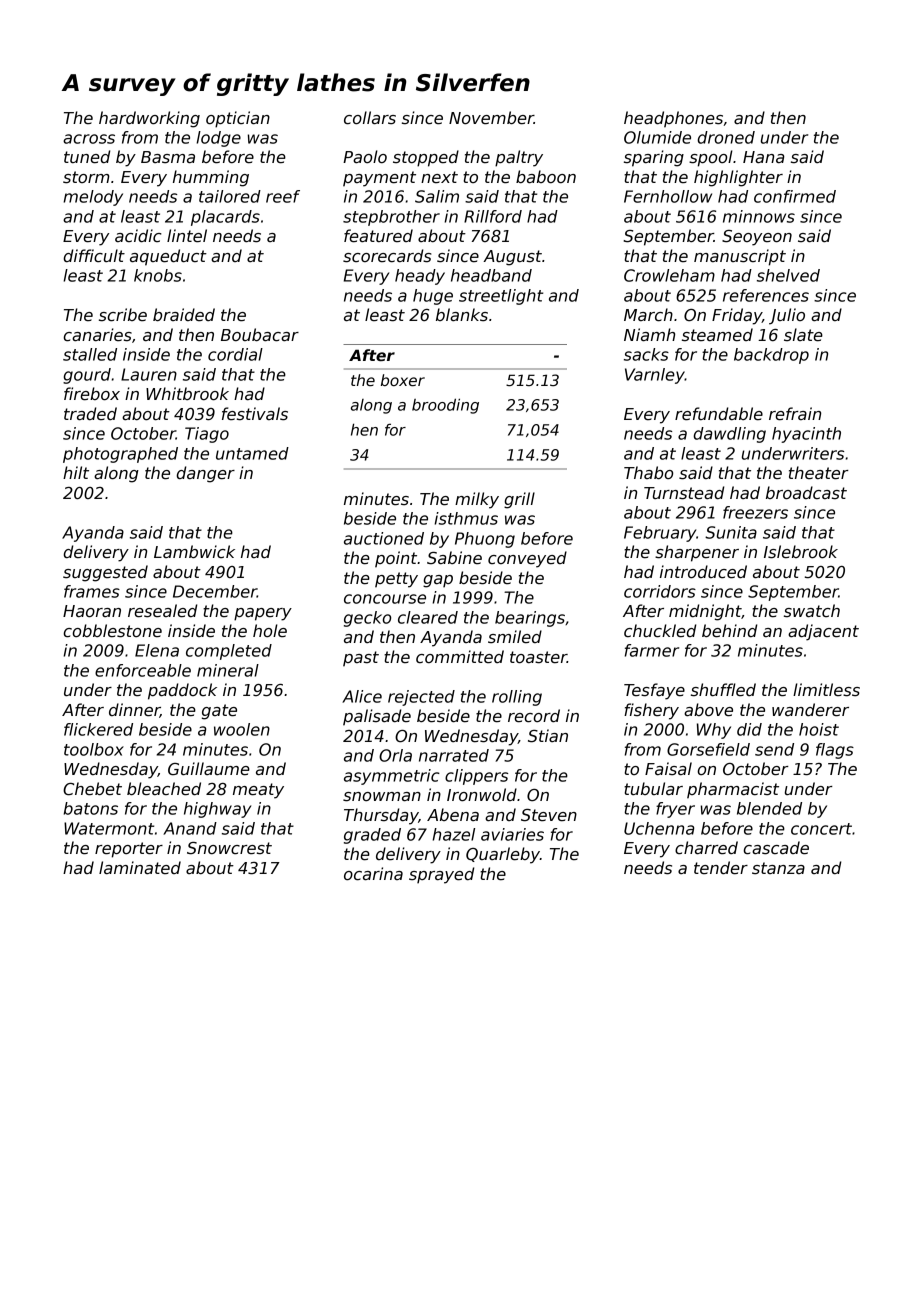  I want to click on completed, so click(229, 652).
